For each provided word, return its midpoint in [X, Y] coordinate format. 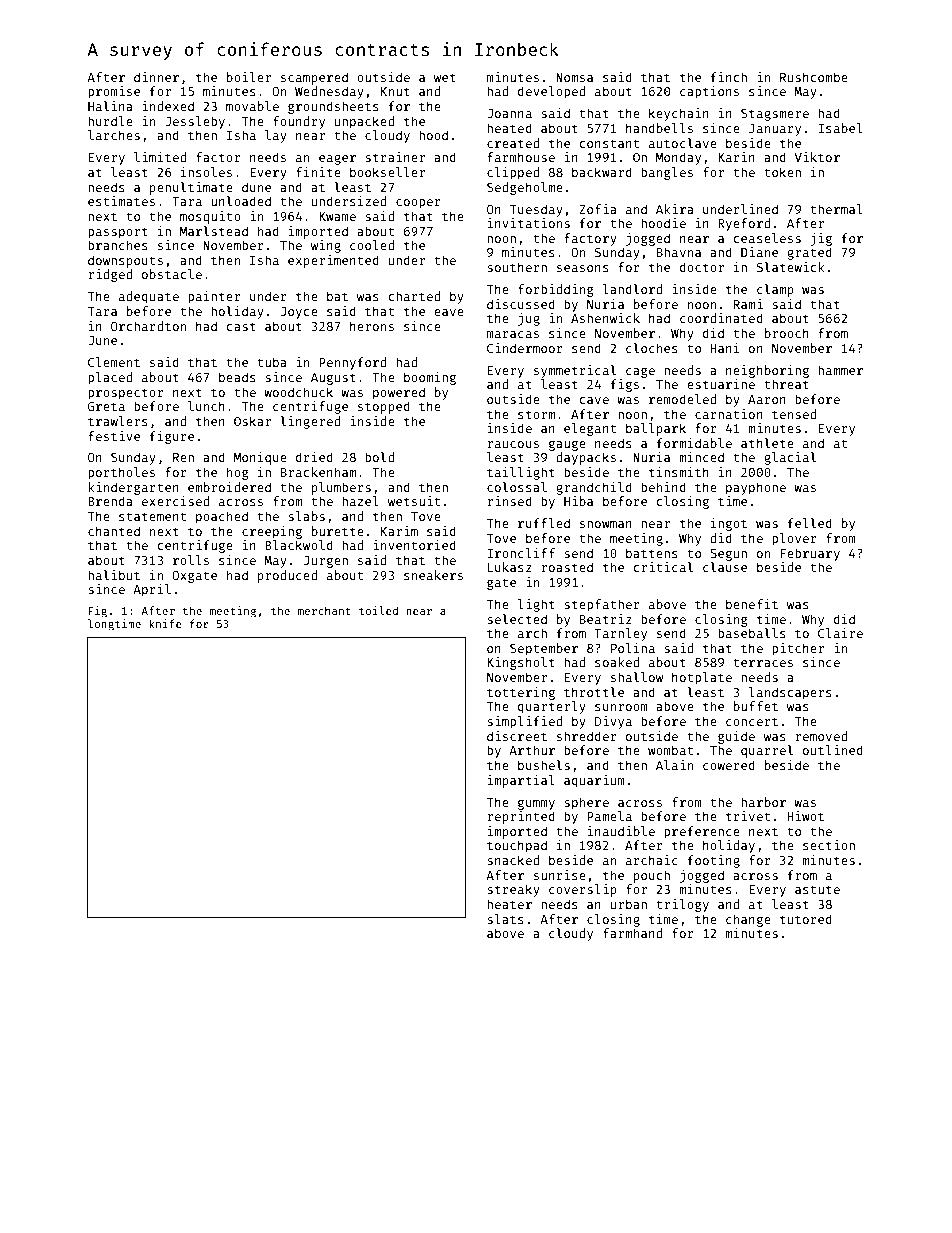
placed [110, 378]
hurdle [110, 121]
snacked [513, 860]
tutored [806, 919]
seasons [583, 268]
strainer [395, 157]
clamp [775, 290]
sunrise [560, 875]
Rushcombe [814, 77]
